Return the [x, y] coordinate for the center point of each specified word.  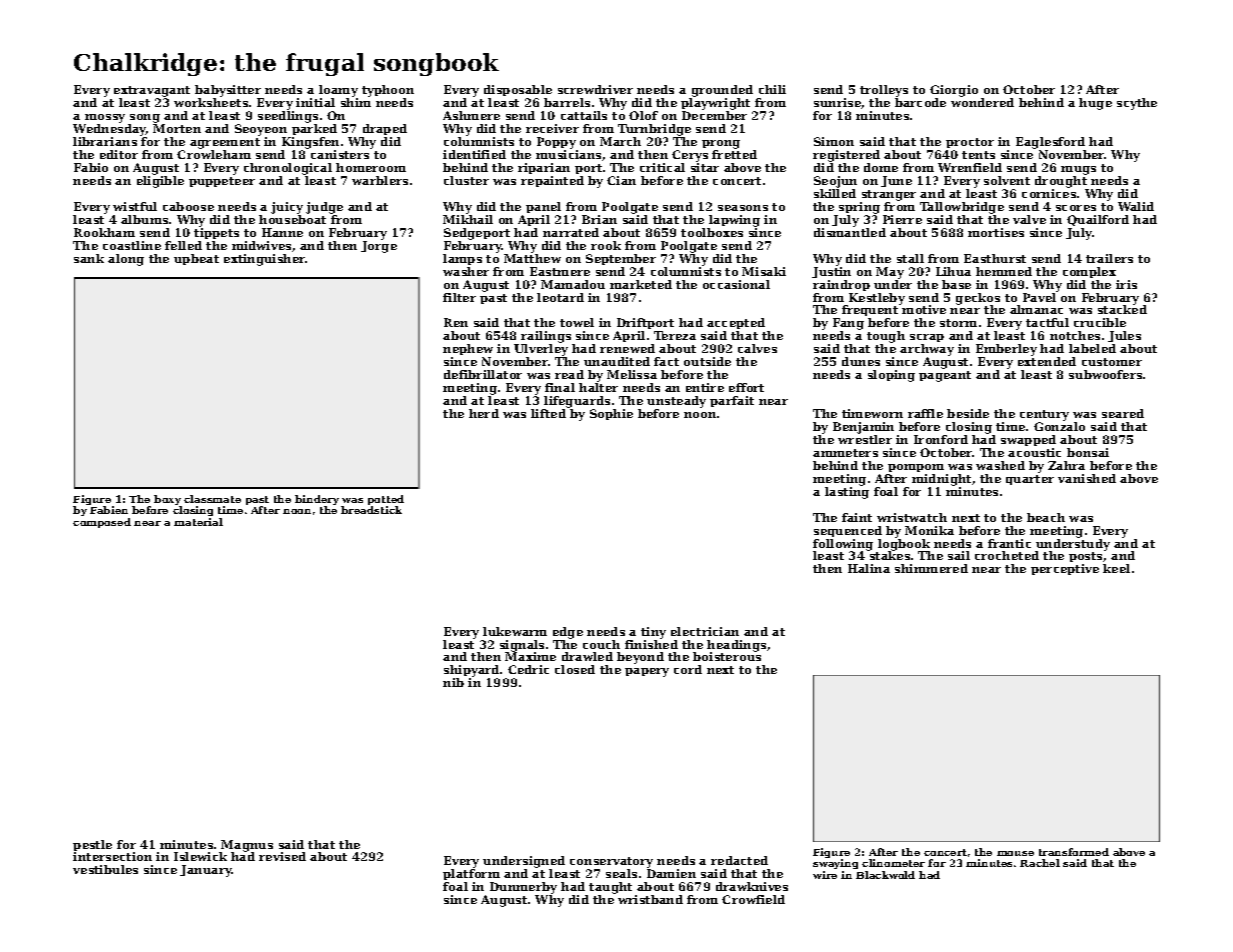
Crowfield [753, 899]
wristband [650, 899]
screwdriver [595, 89]
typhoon [388, 91]
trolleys [884, 91]
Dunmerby [523, 888]
